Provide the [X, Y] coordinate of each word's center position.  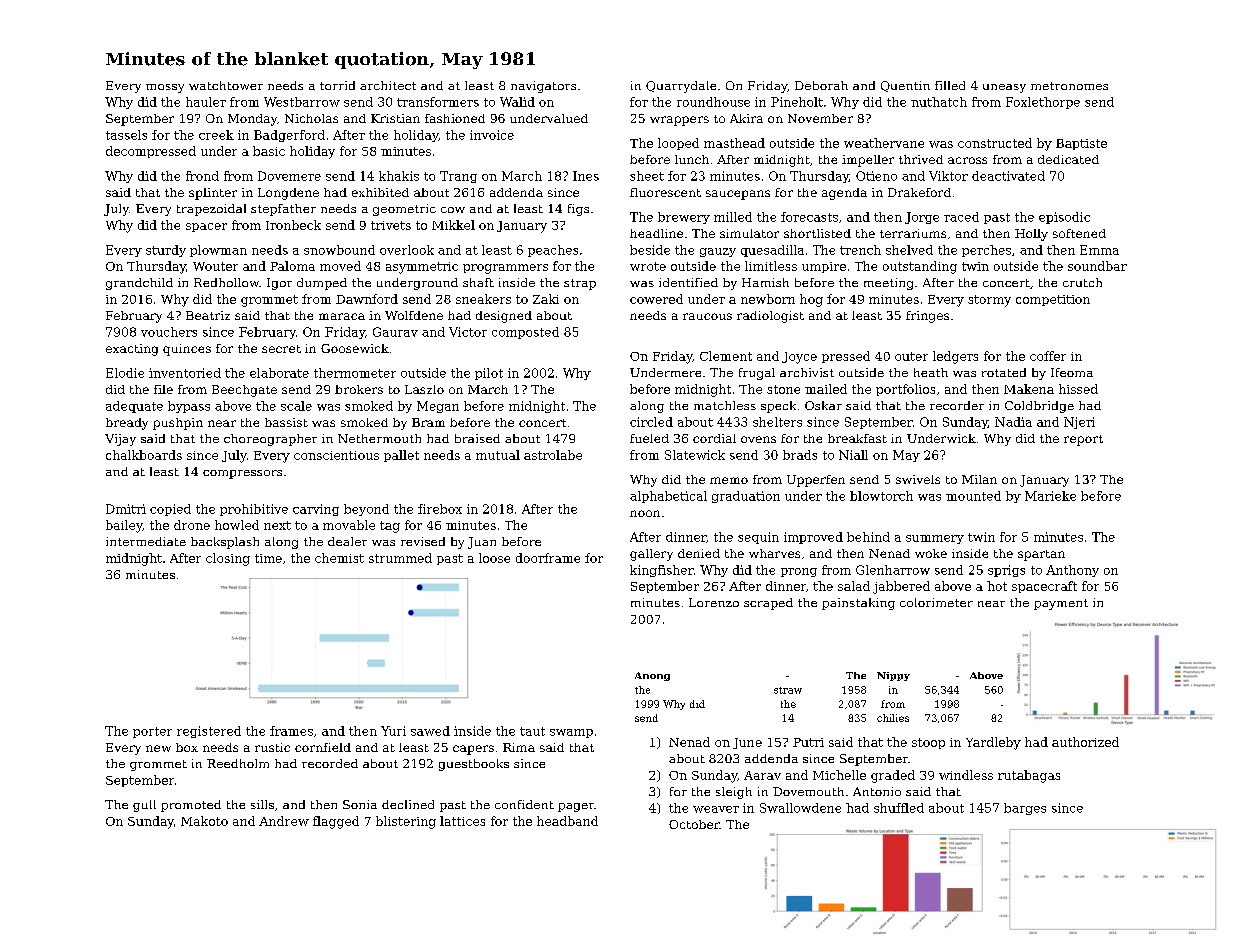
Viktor [948, 176]
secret [281, 349]
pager [576, 807]
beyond [366, 510]
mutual [498, 455]
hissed [1078, 389]
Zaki [546, 299]
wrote [648, 266]
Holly [1031, 235]
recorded [330, 763]
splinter [213, 194]
